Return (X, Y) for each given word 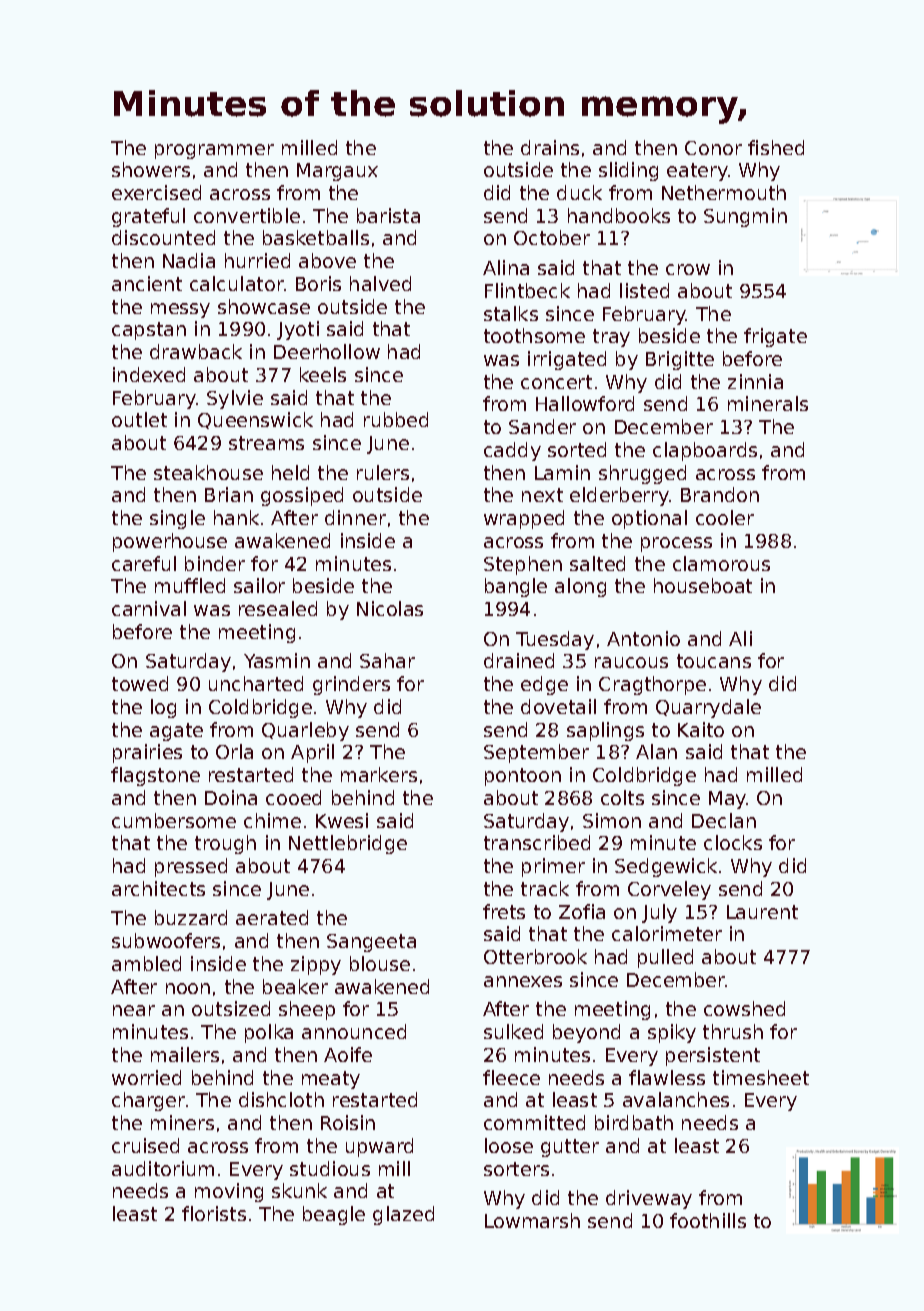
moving (229, 1192)
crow (688, 269)
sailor (259, 585)
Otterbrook (535, 956)
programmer (214, 151)
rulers (383, 472)
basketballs (316, 237)
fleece (511, 1077)
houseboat (703, 585)
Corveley (669, 890)
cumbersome (174, 820)
